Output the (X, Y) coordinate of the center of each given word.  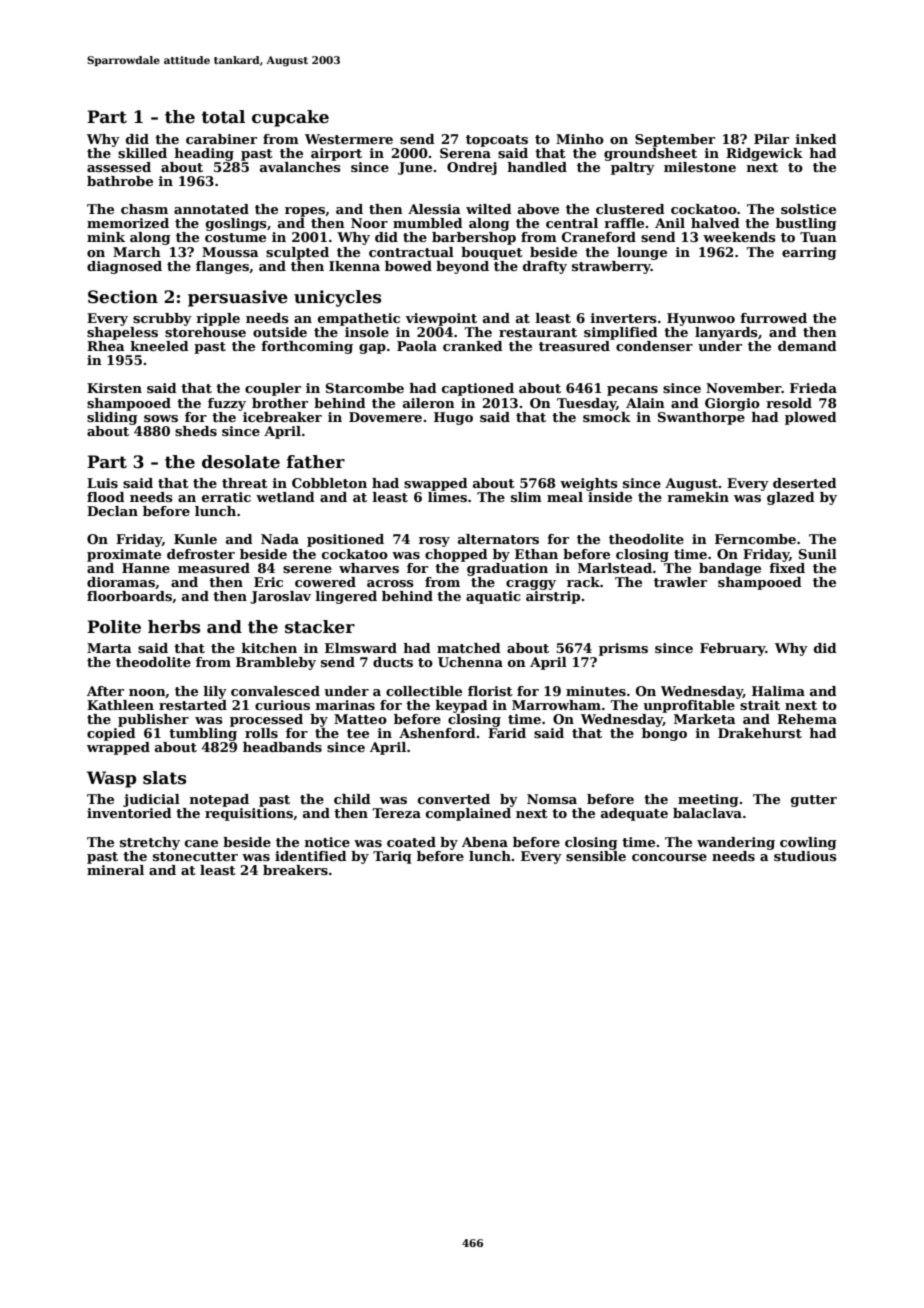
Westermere (349, 139)
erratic (226, 497)
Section (123, 297)
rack (583, 582)
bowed (408, 266)
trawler (680, 582)
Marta (109, 648)
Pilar (771, 139)
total (223, 117)
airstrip (553, 597)
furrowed (773, 318)
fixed (787, 568)
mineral (115, 870)
